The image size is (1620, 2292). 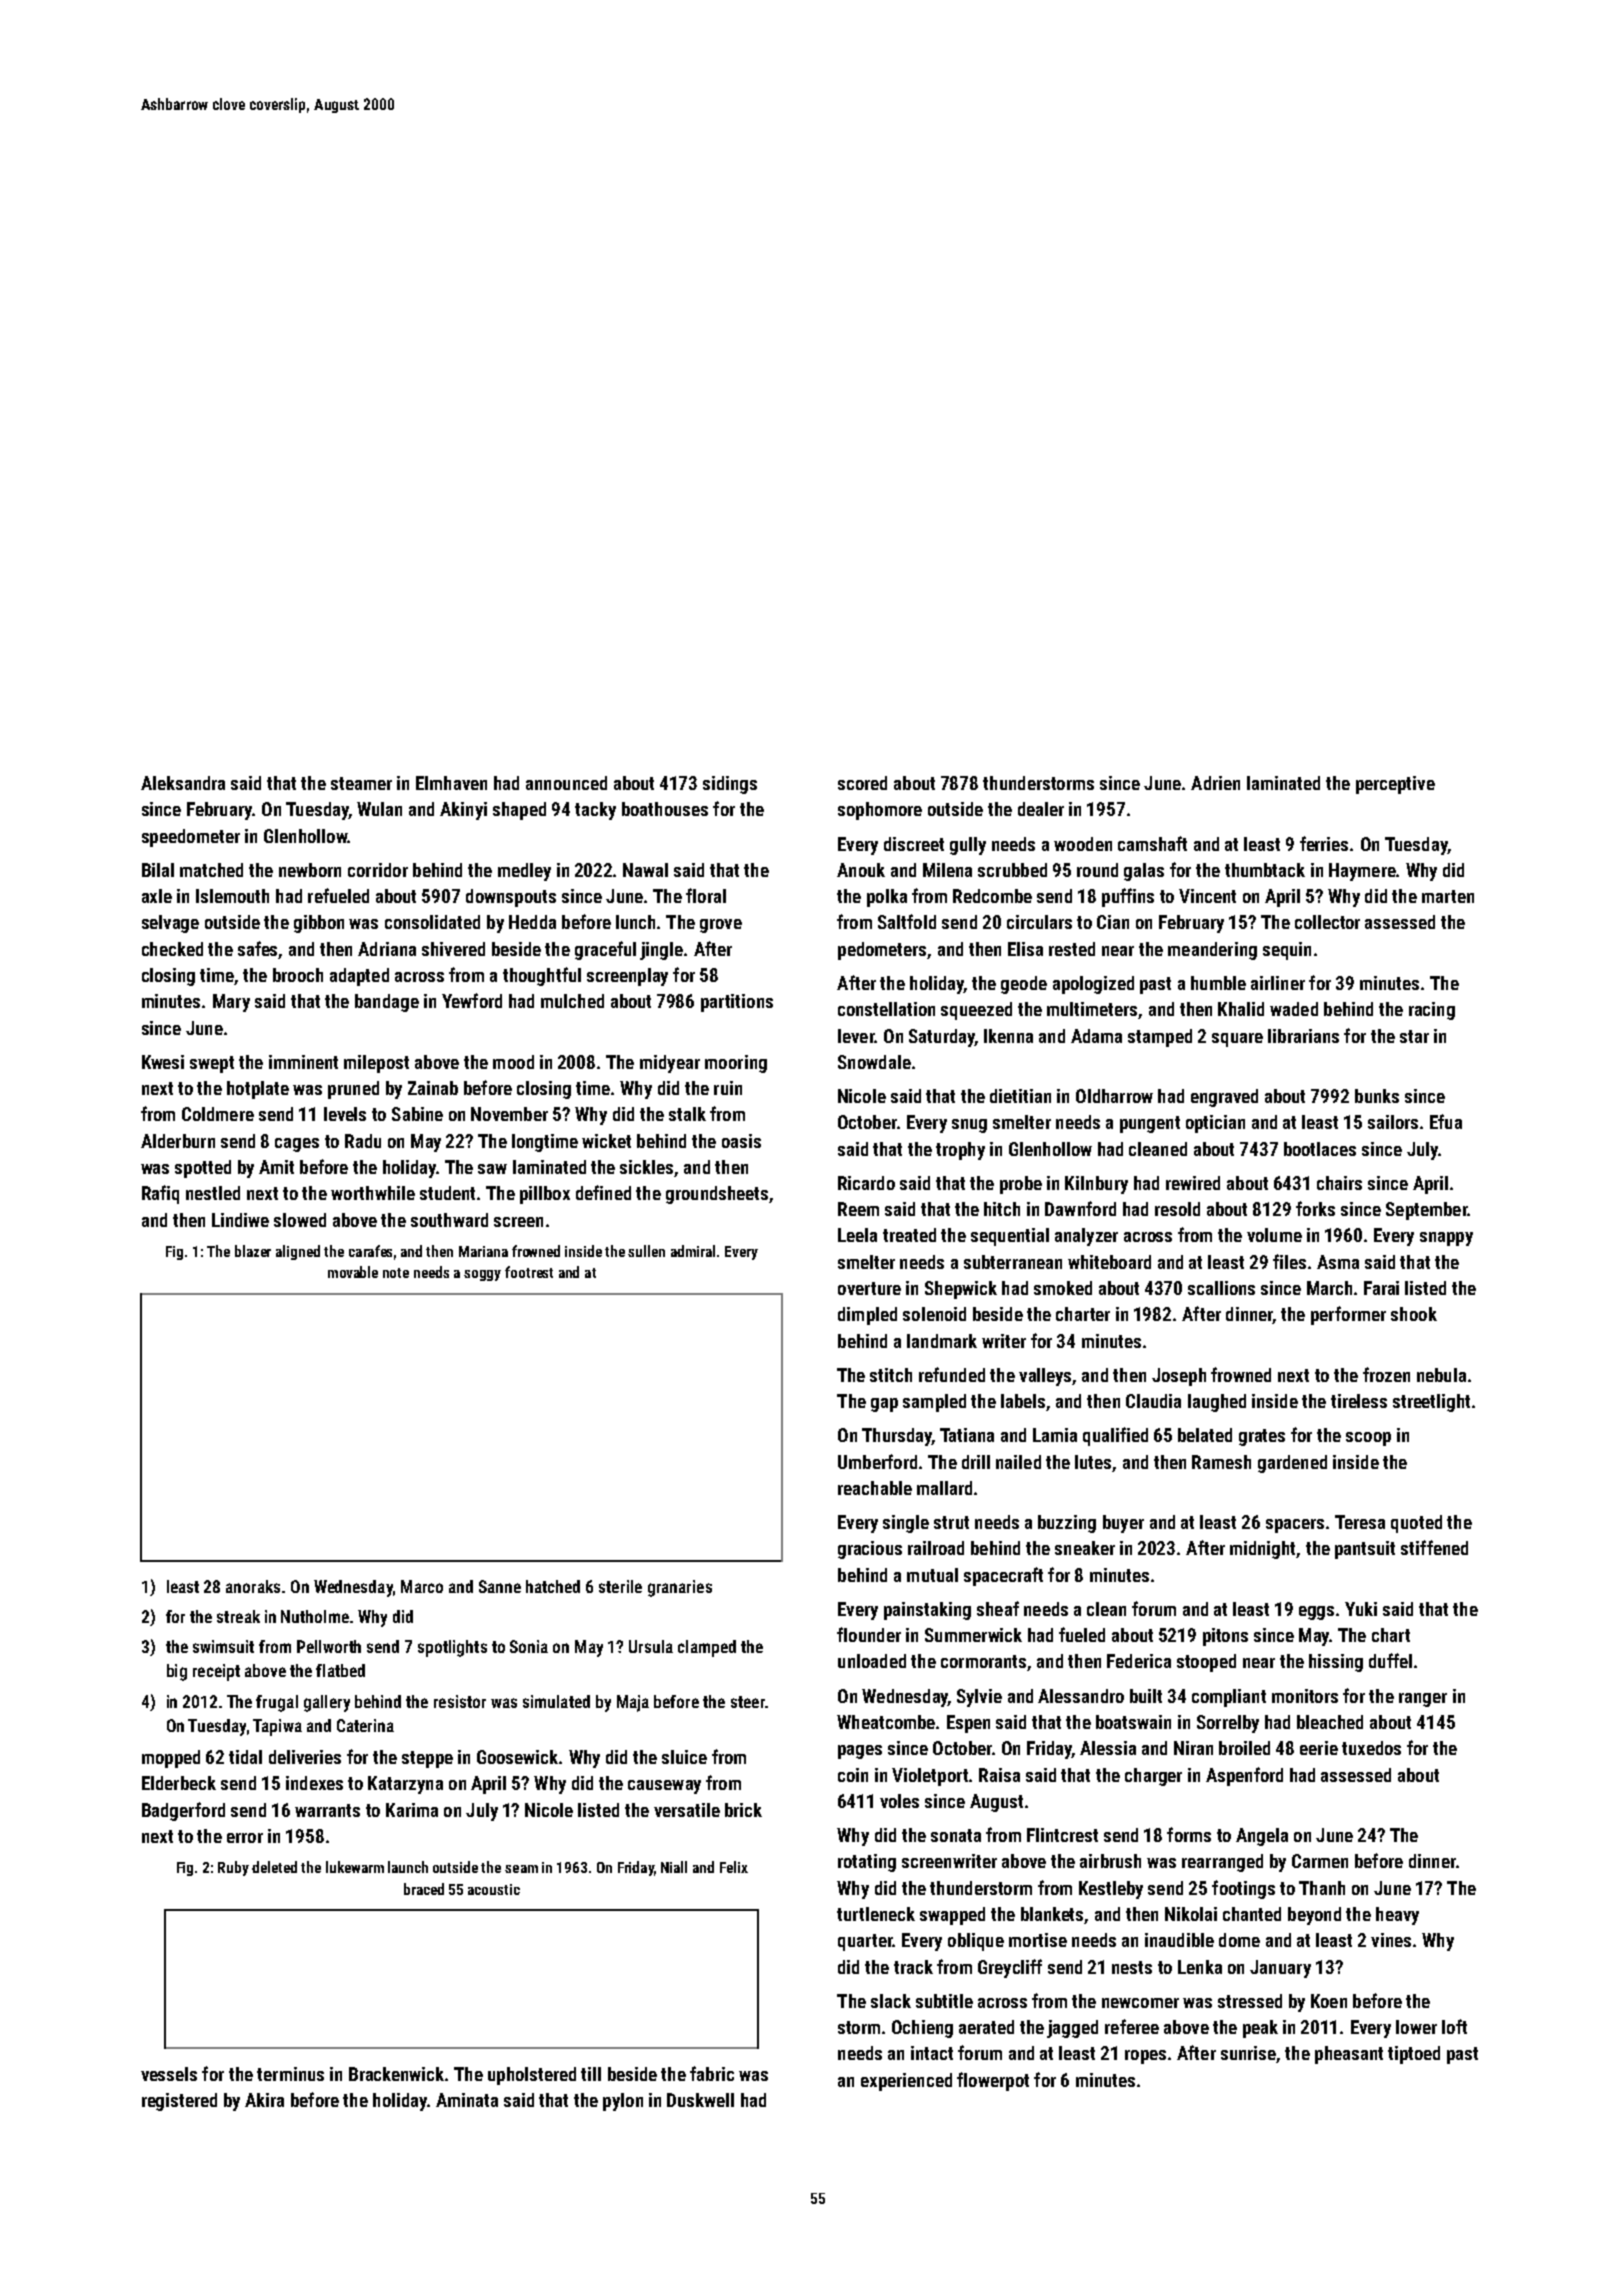 I want to click on fabric, so click(x=712, y=2073).
